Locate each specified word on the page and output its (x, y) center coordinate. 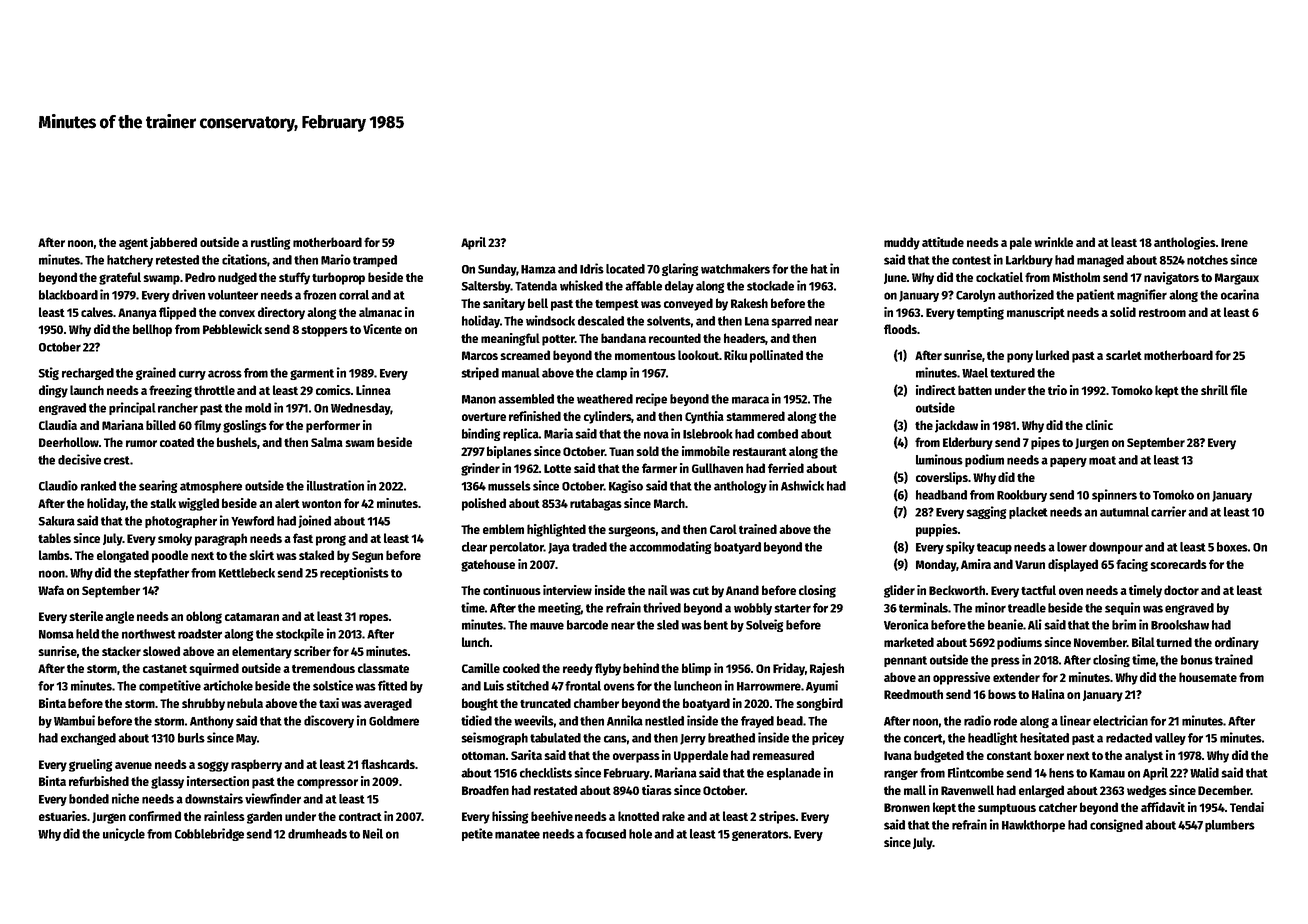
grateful (120, 278)
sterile (86, 616)
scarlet (1124, 355)
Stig (48, 373)
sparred (791, 322)
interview (567, 590)
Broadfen (485, 790)
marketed (909, 642)
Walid (1204, 772)
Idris (592, 268)
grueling (91, 765)
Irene (1234, 242)
